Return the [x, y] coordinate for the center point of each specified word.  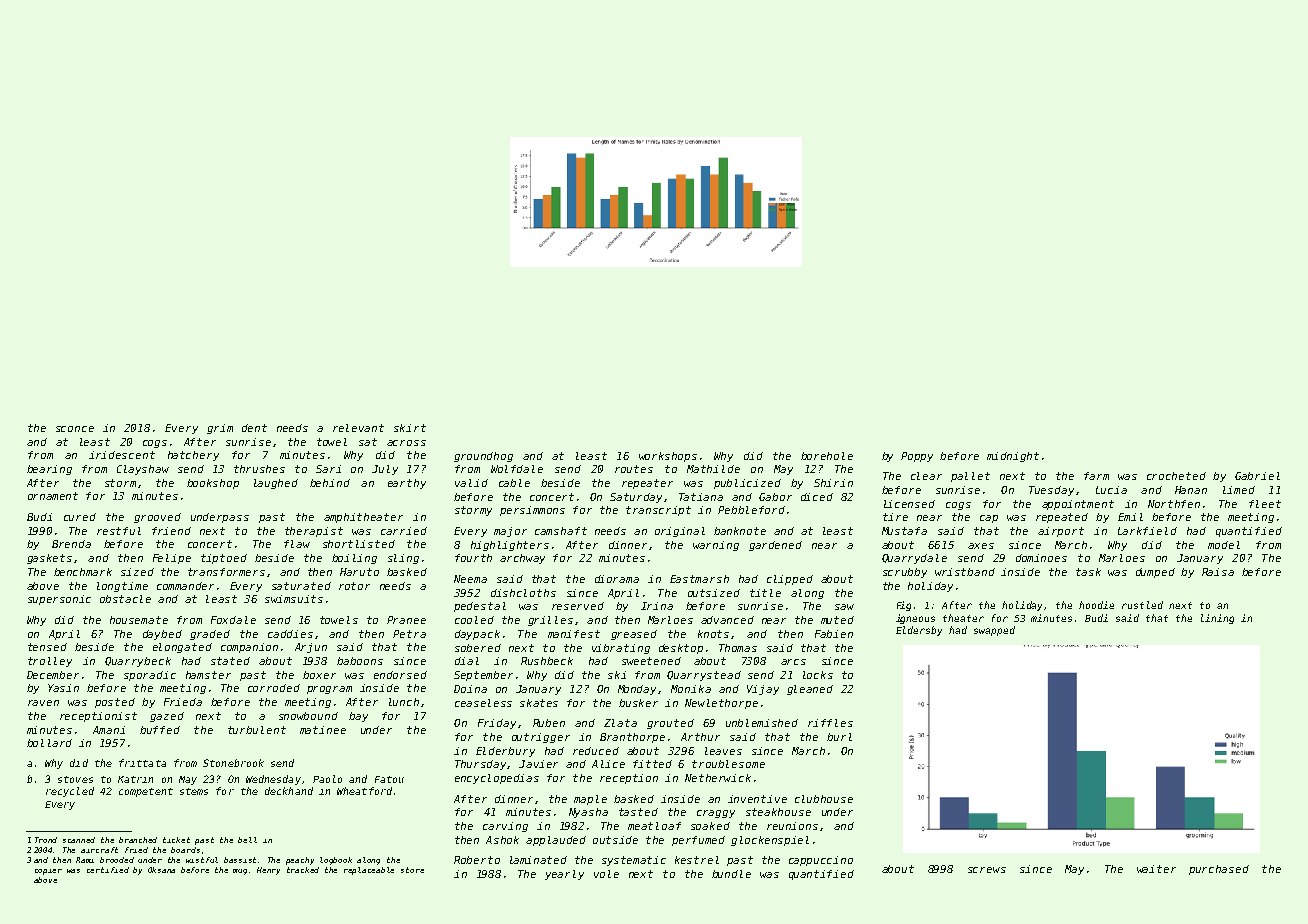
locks [818, 675]
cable [514, 483]
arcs [793, 662]
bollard [49, 743]
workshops [668, 457]
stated [230, 661]
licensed [909, 504]
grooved [157, 518]
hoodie [1096, 605]
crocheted [1176, 476]
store [412, 870]
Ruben [549, 723]
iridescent [122, 455]
